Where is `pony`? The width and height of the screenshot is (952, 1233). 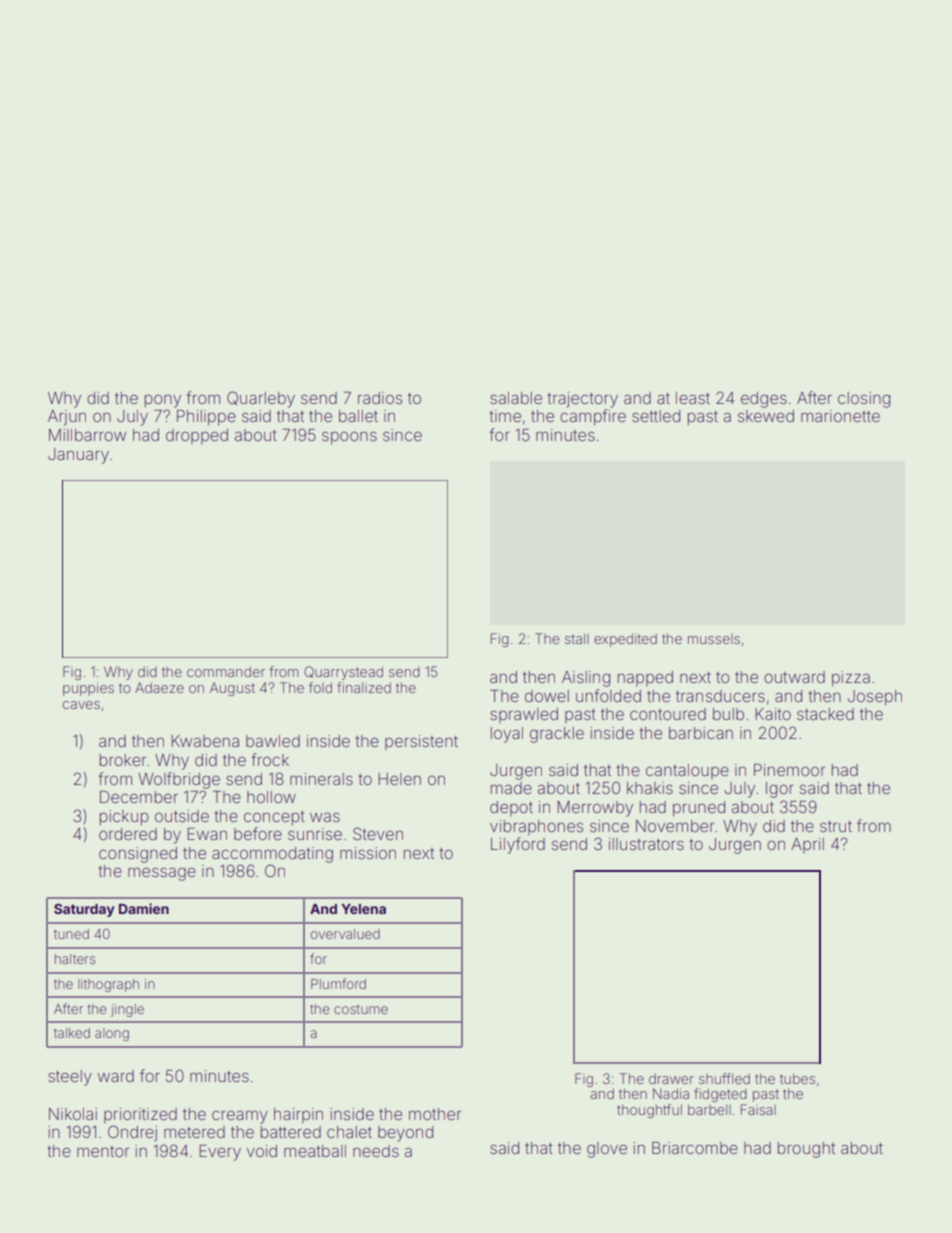 pony is located at coordinates (163, 401).
